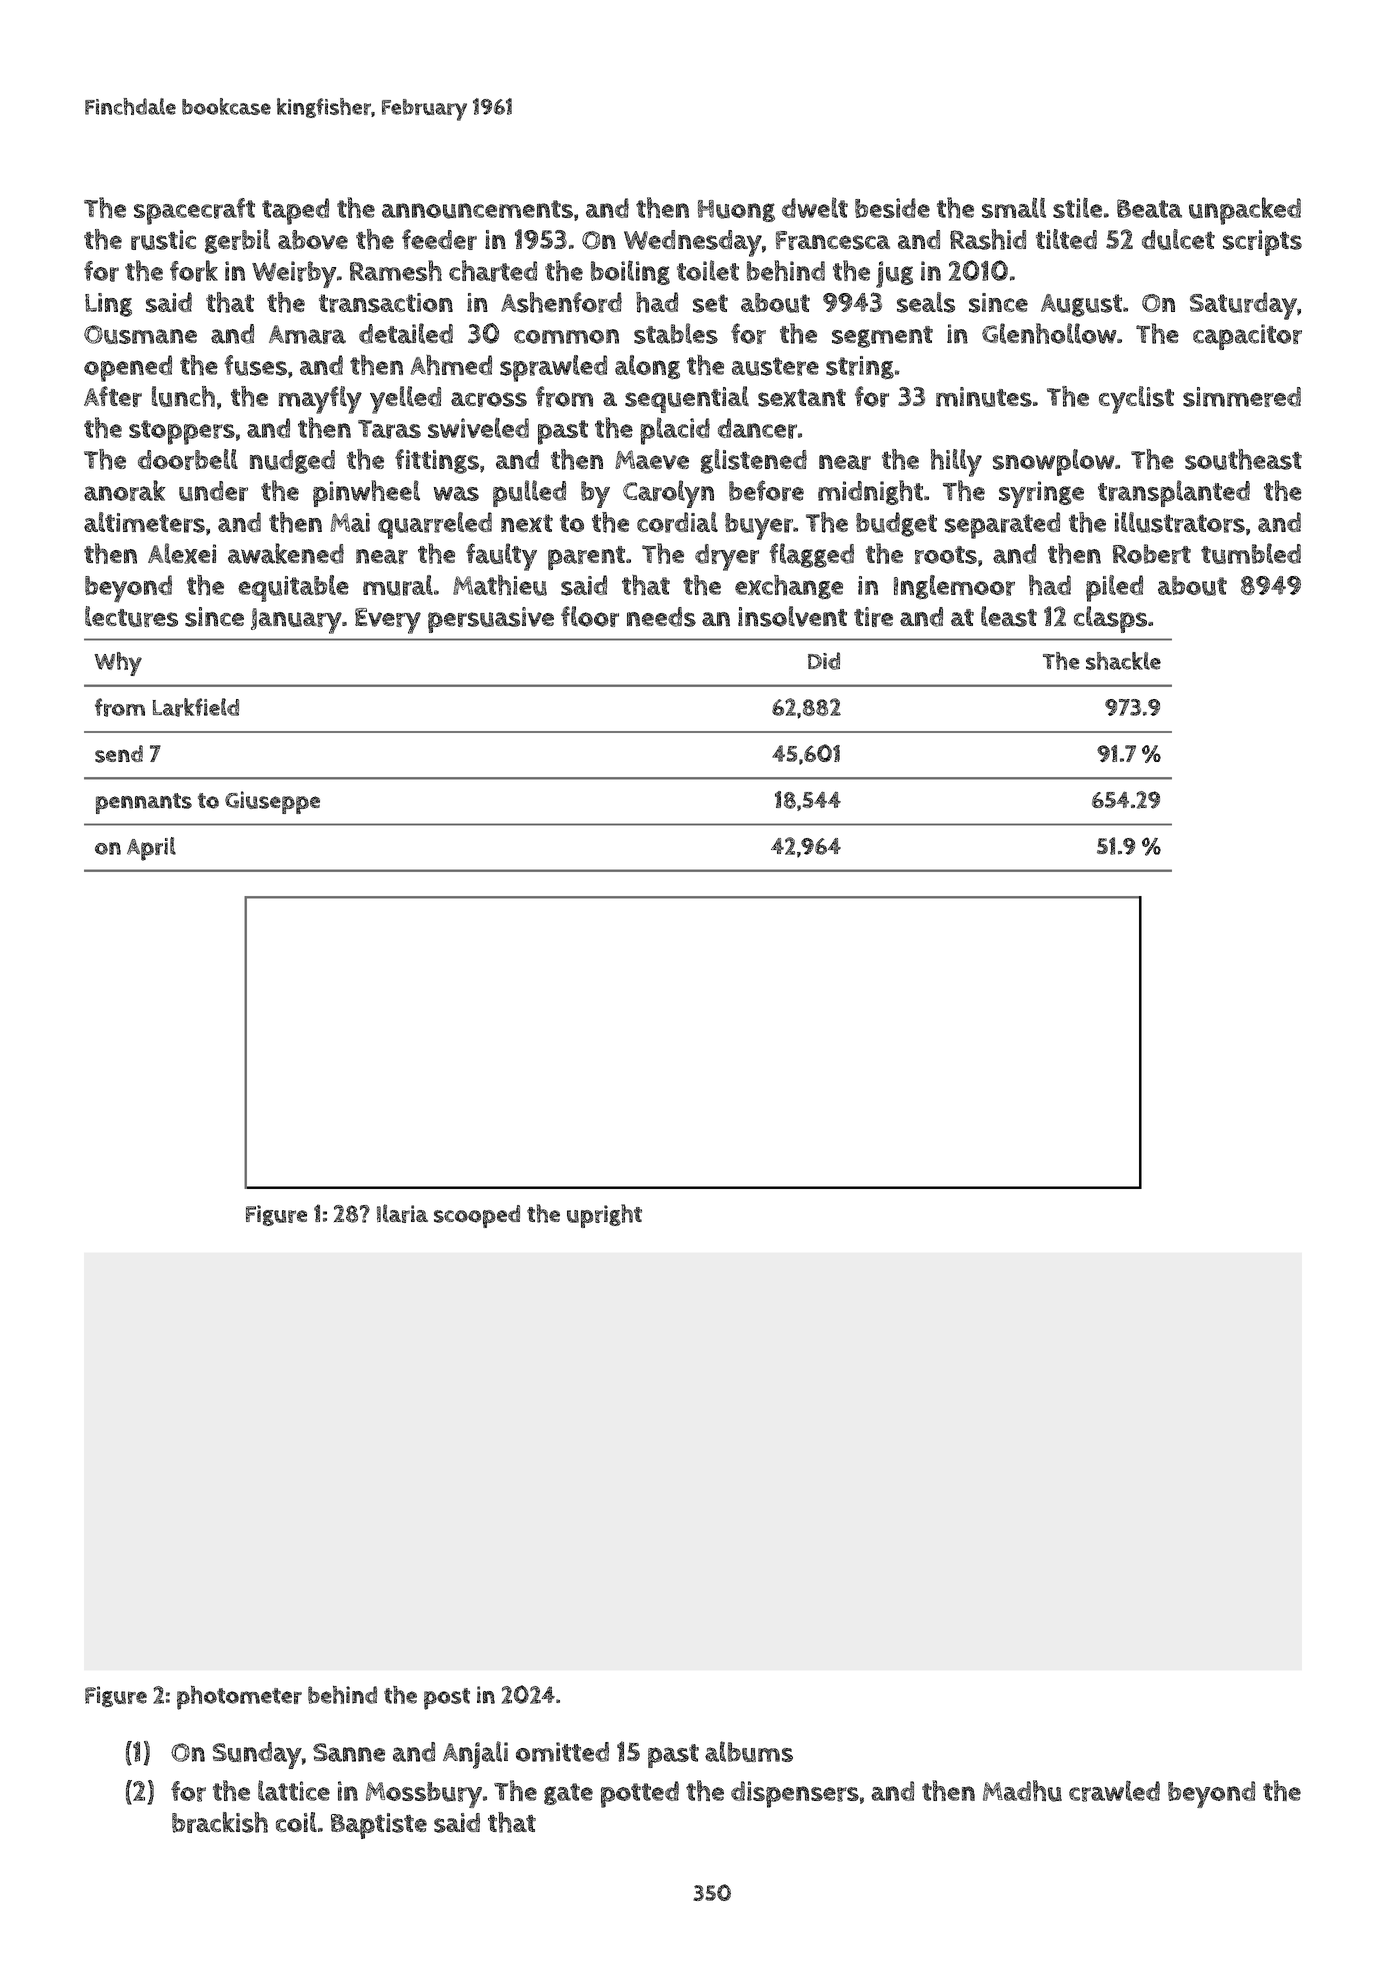 This screenshot has width=1386, height=1969. What do you see at coordinates (1077, 207) in the screenshot?
I see `stile` at bounding box center [1077, 207].
